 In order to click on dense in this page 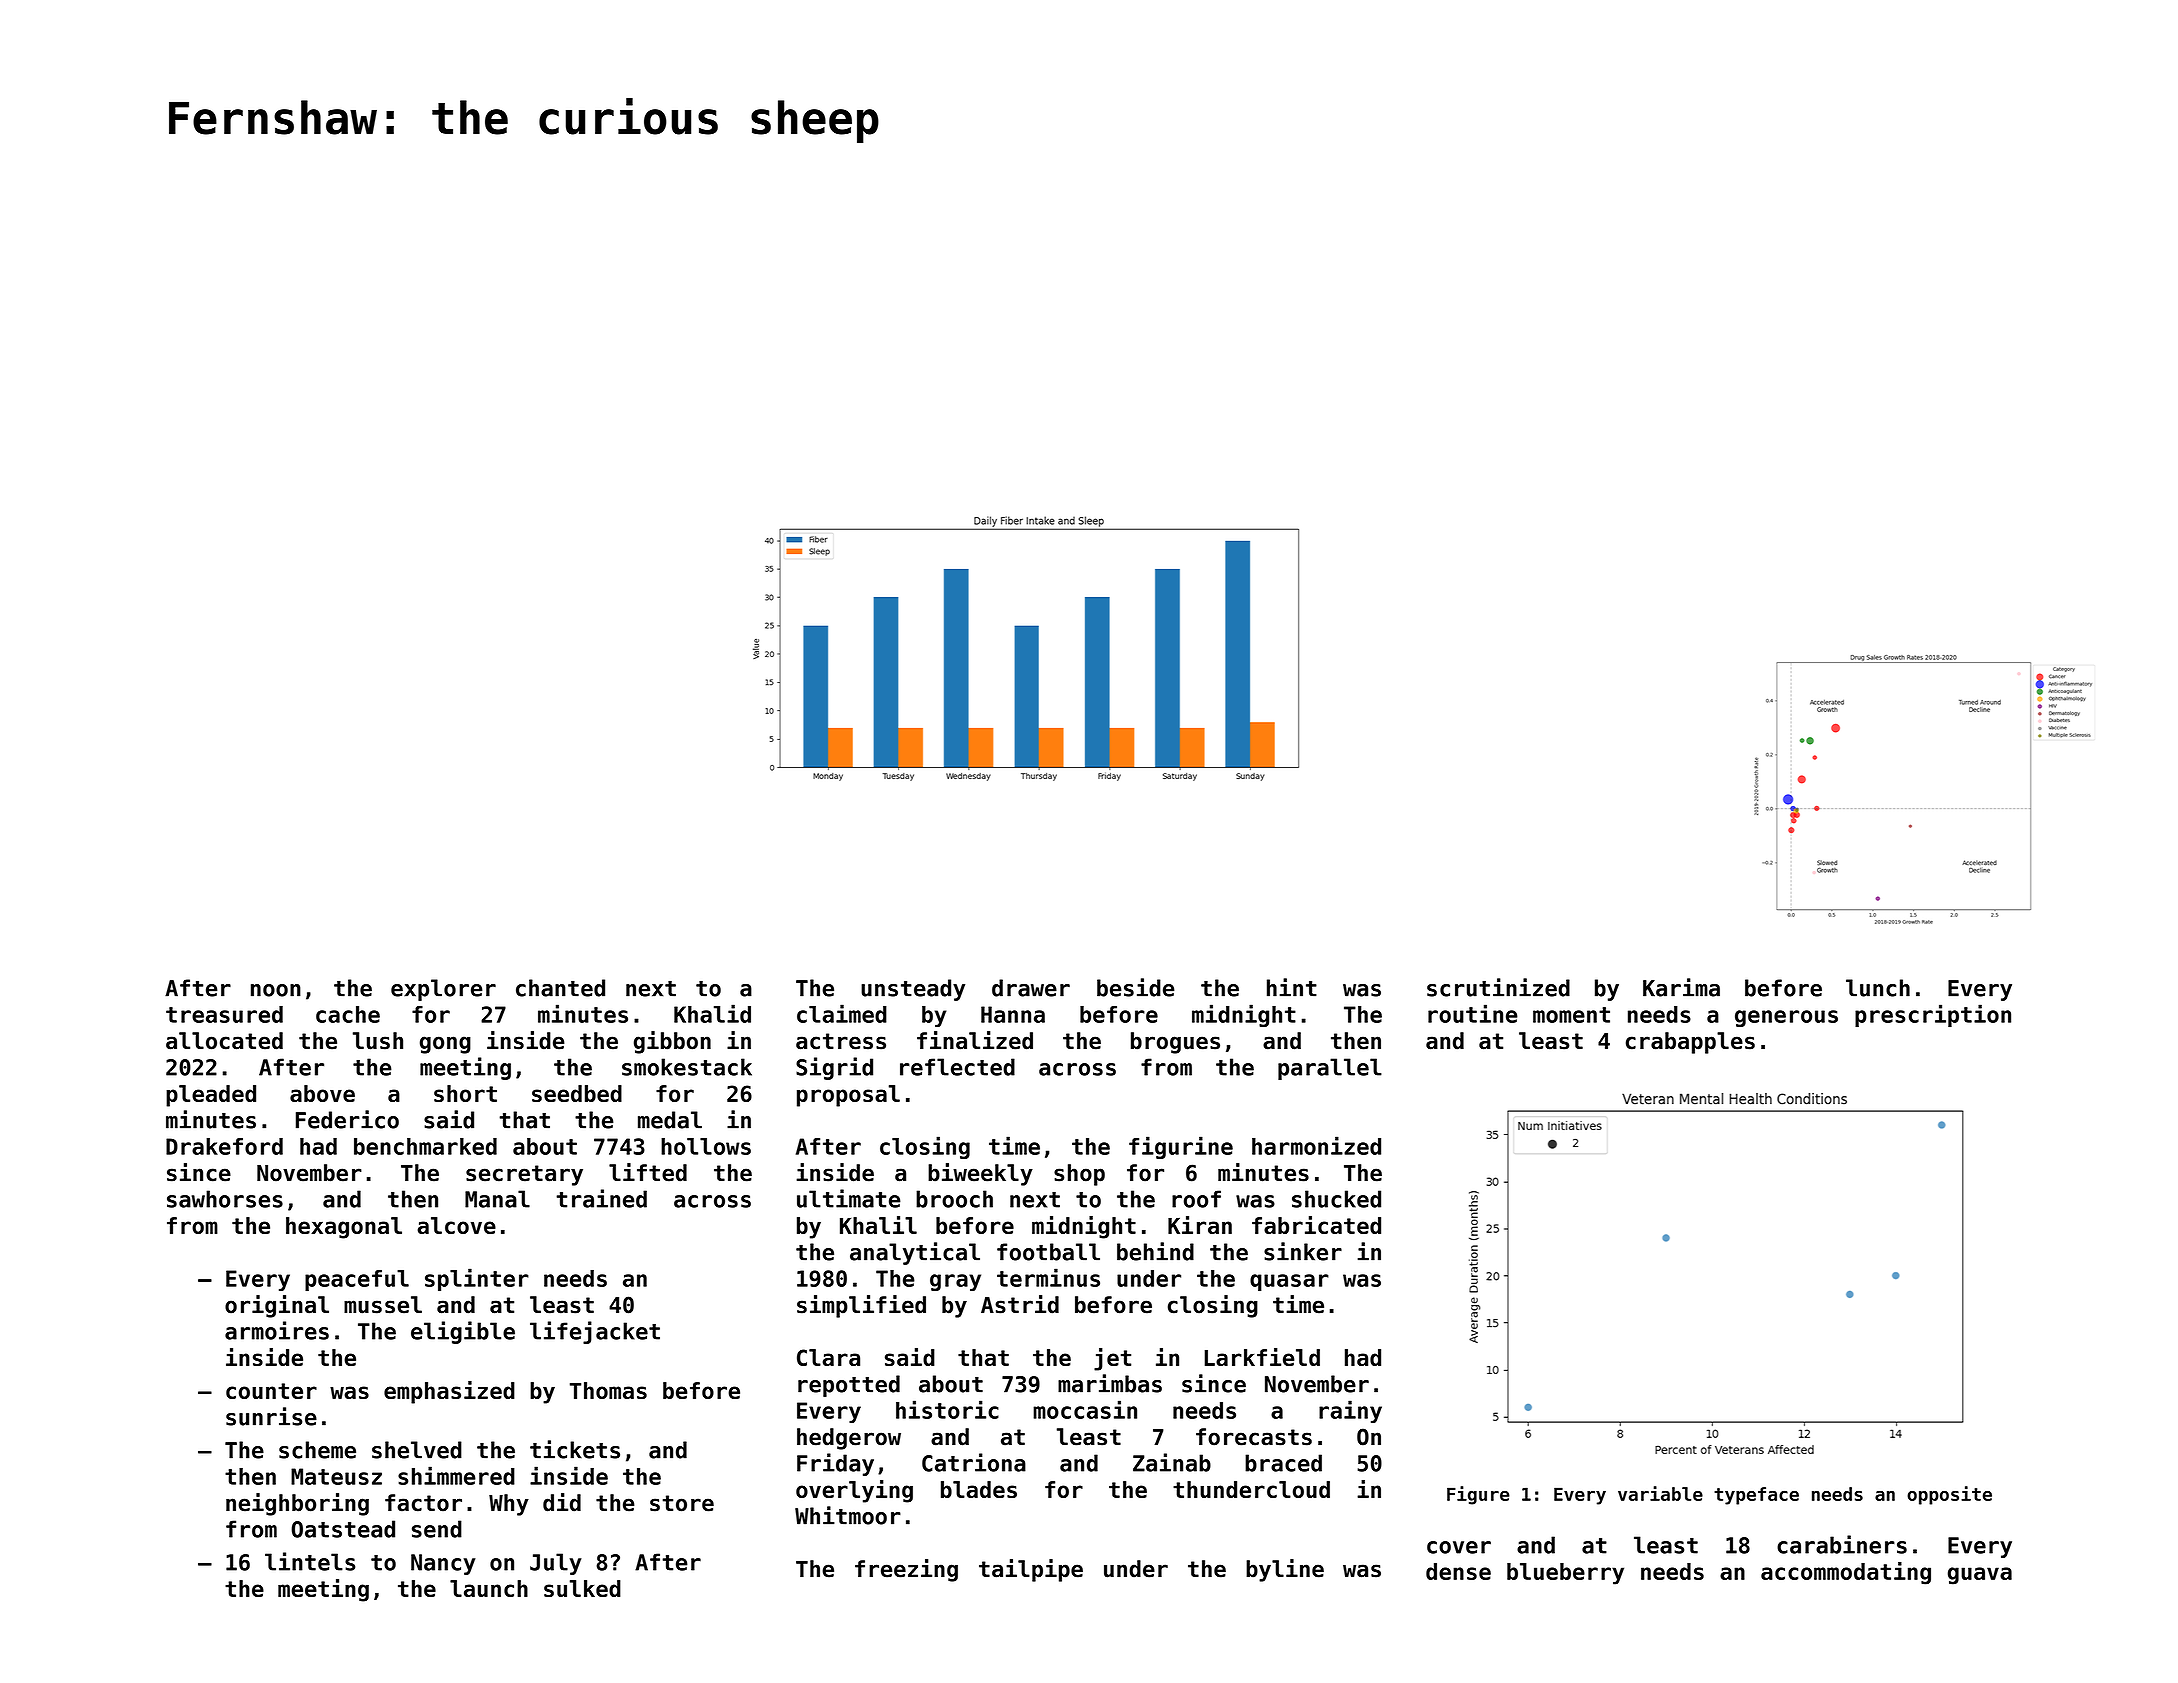, I will do `click(1458, 1571)`.
